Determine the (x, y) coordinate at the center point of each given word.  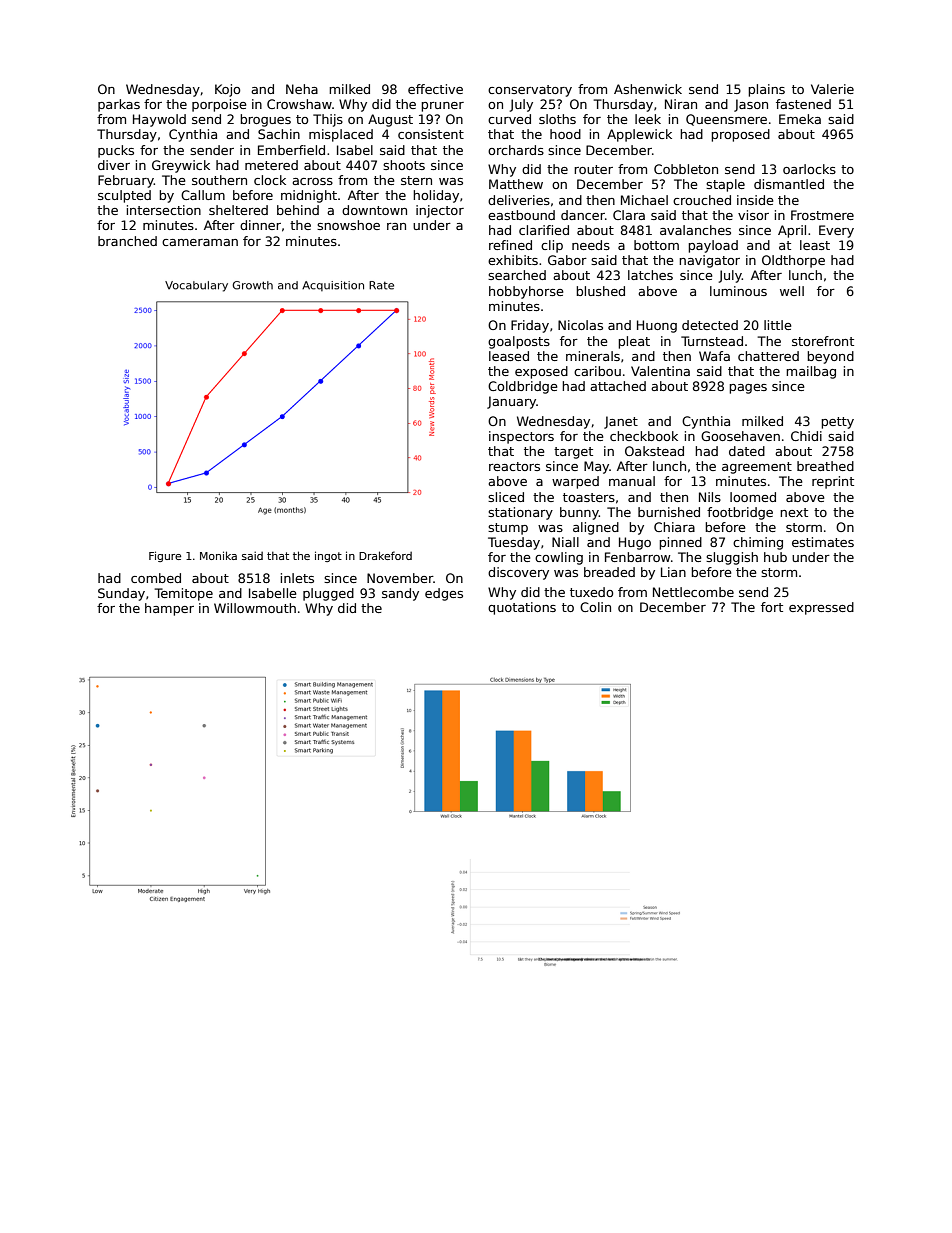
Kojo (227, 90)
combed (156, 578)
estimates (823, 542)
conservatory (530, 91)
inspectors (521, 437)
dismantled (789, 184)
